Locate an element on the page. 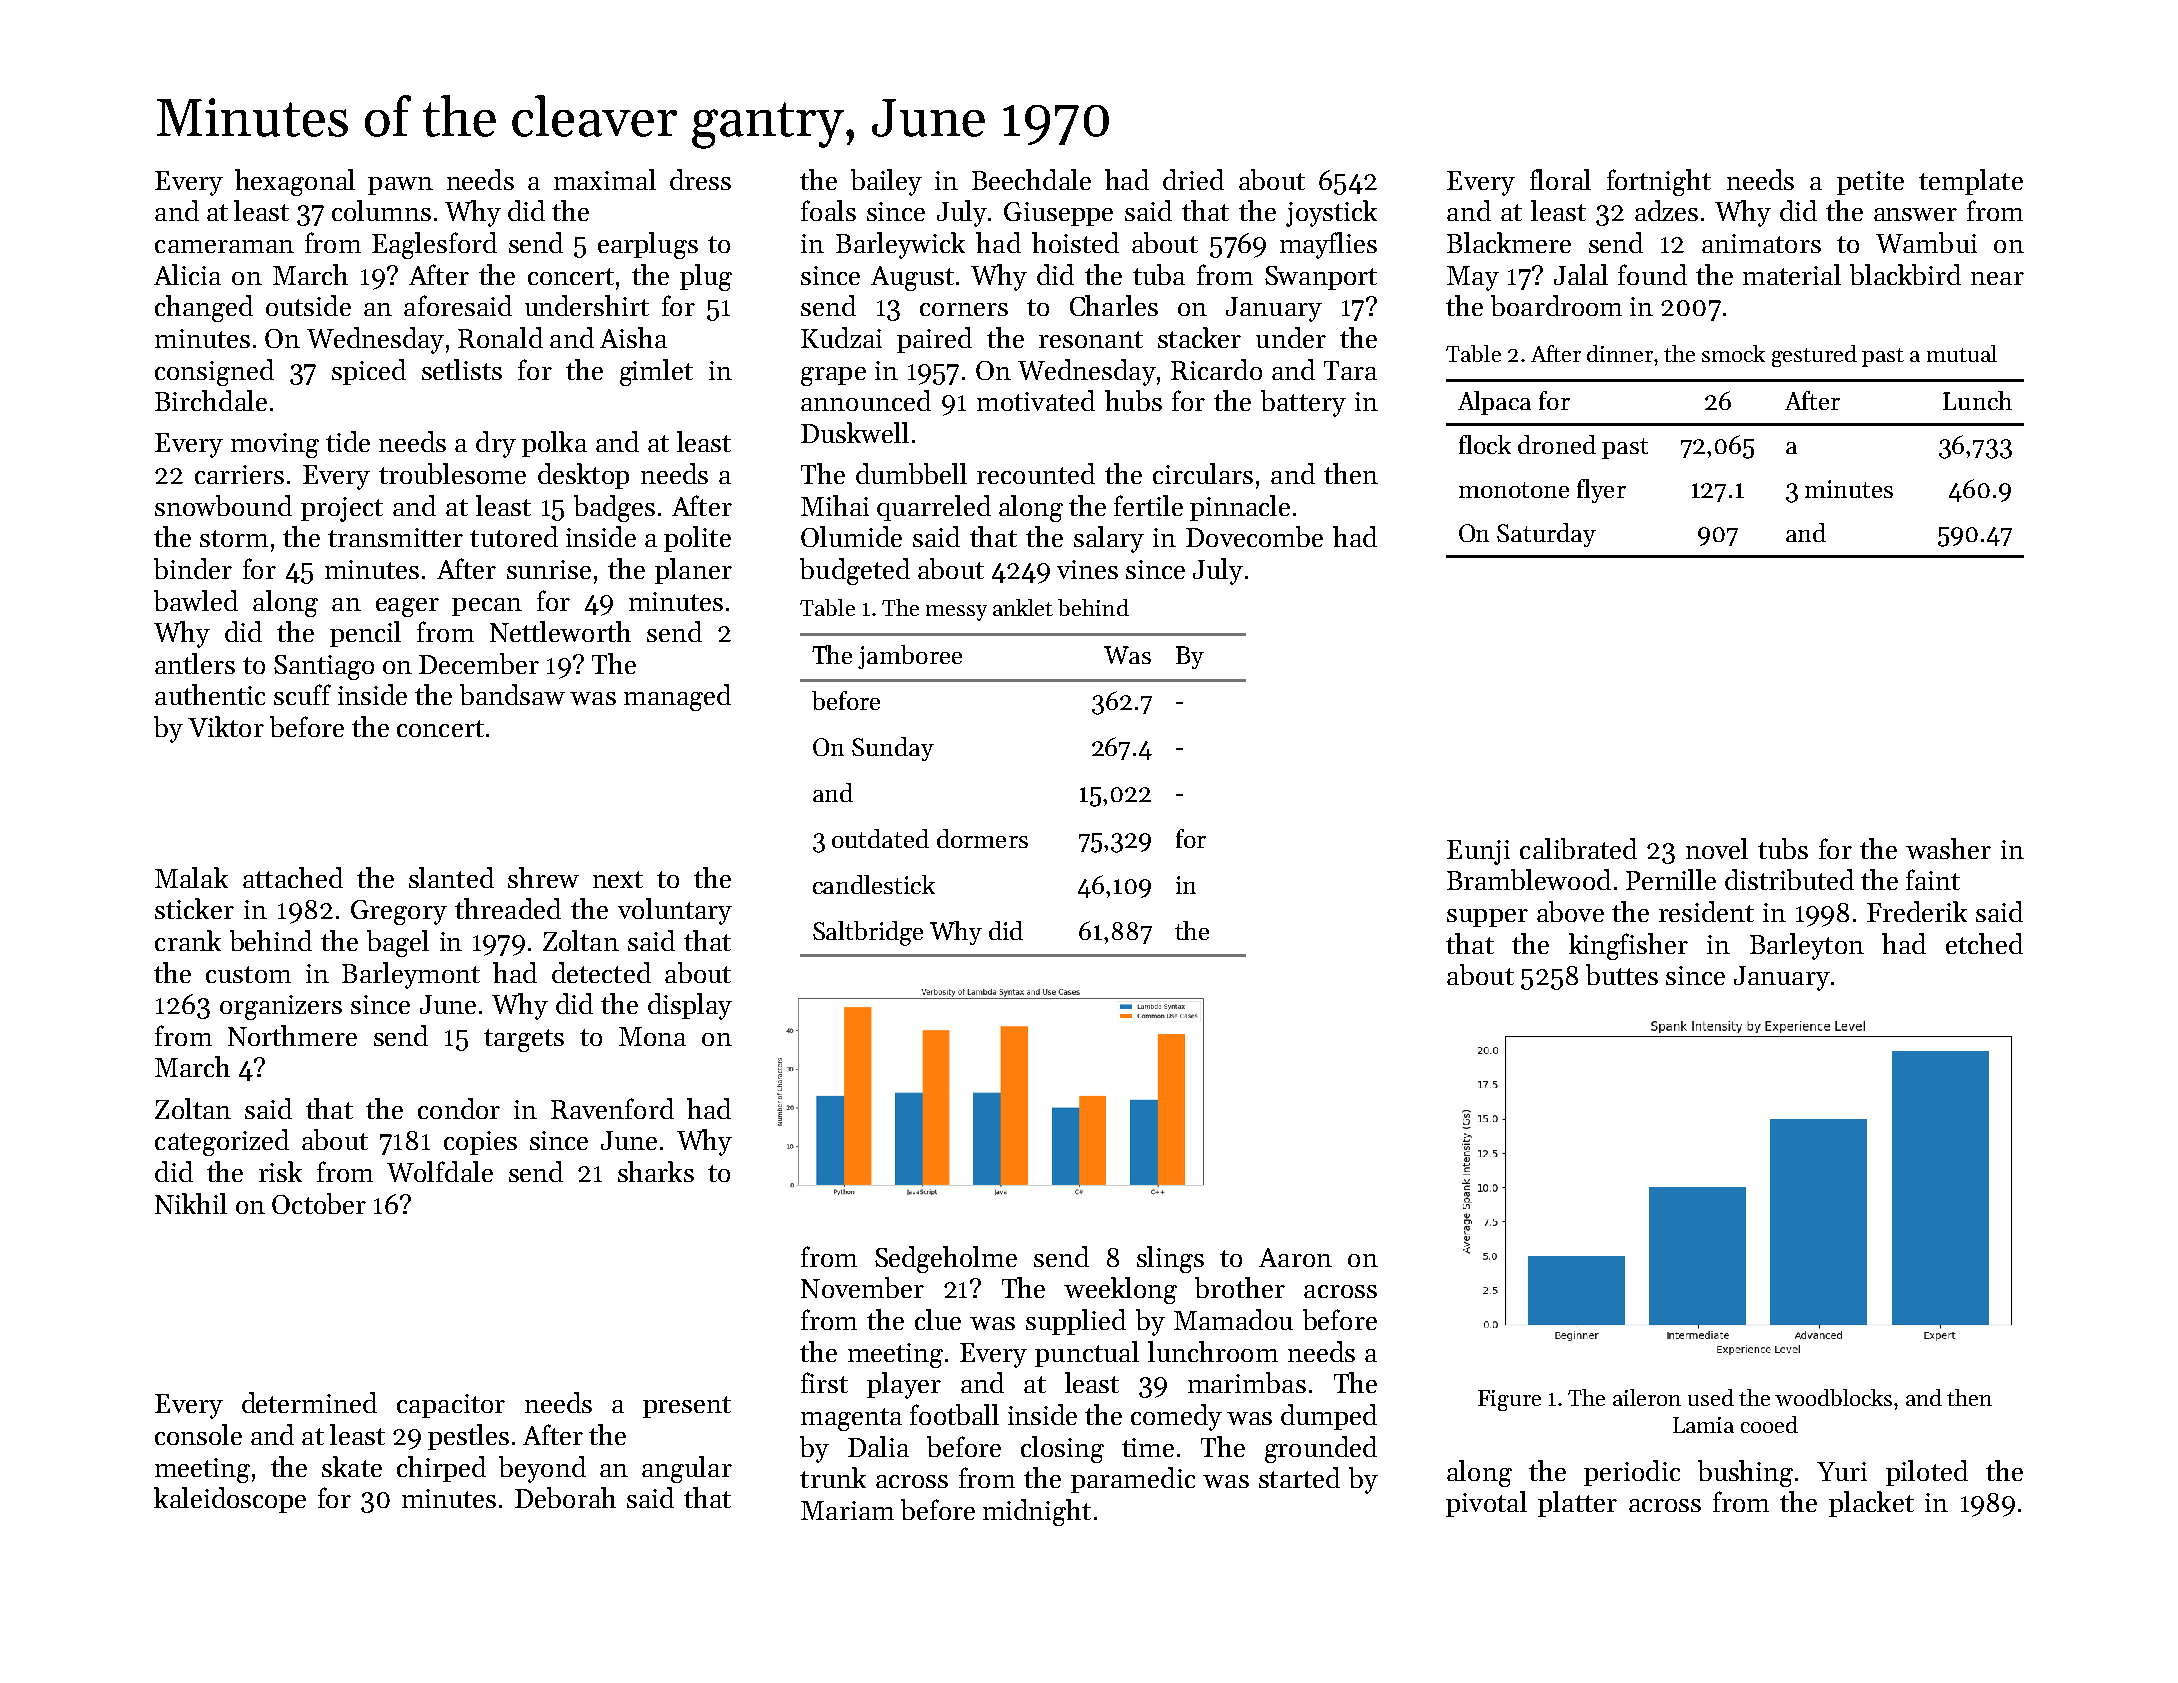  hexagonal is located at coordinates (295, 182).
